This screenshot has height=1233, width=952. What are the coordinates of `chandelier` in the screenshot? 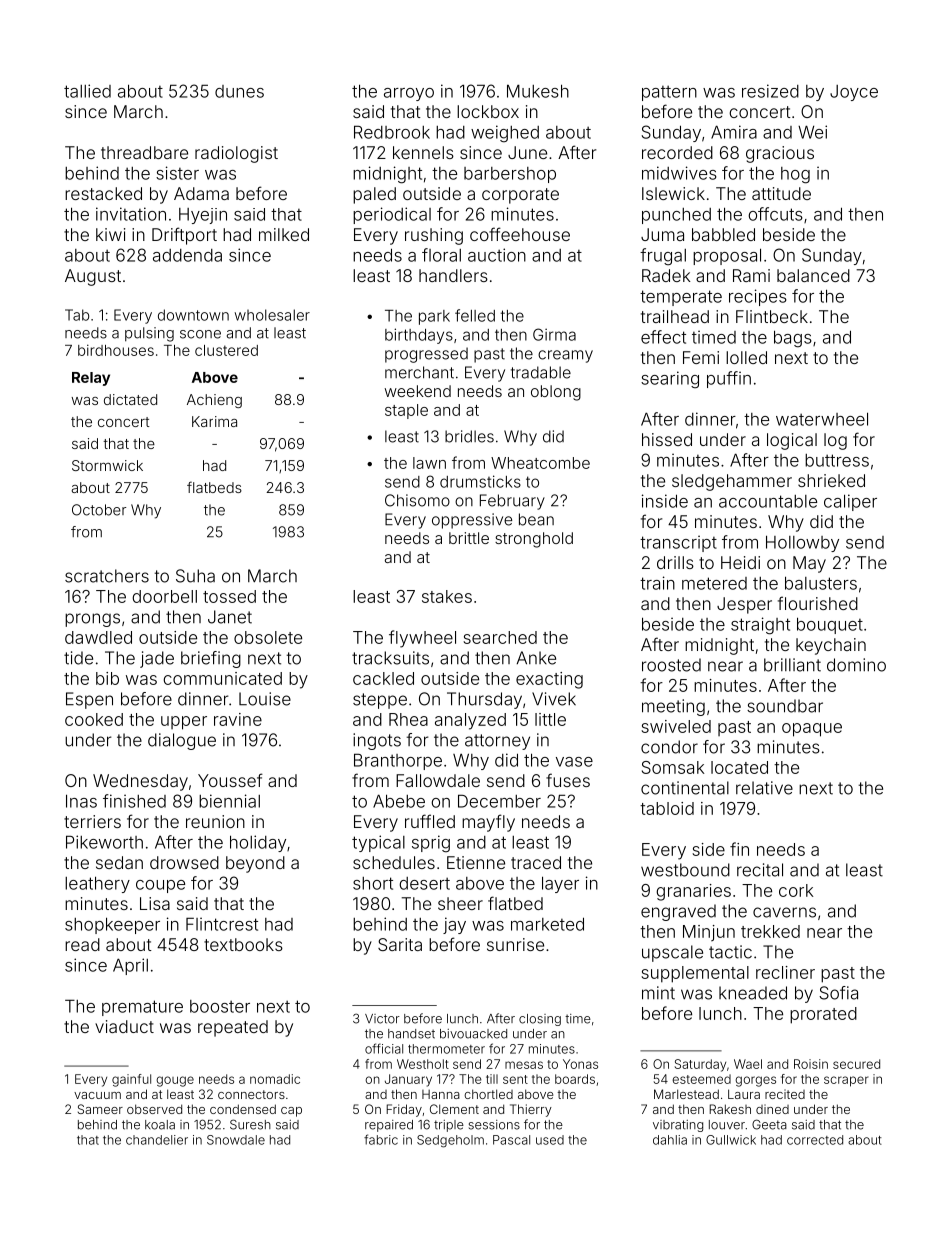 It's located at (157, 1140).
